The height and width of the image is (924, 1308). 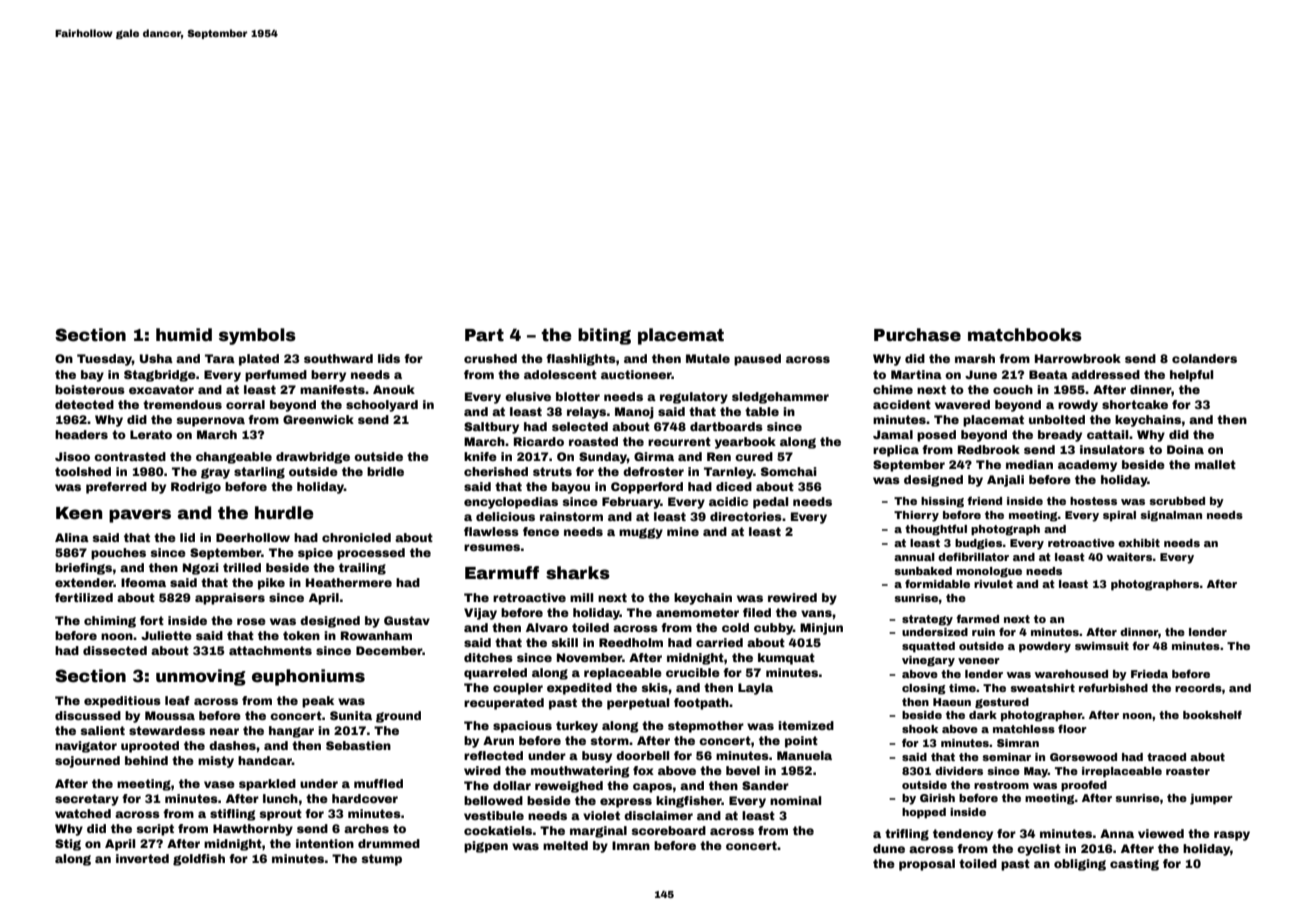 What do you see at coordinates (547, 627) in the image?
I see `Alvaro` at bounding box center [547, 627].
